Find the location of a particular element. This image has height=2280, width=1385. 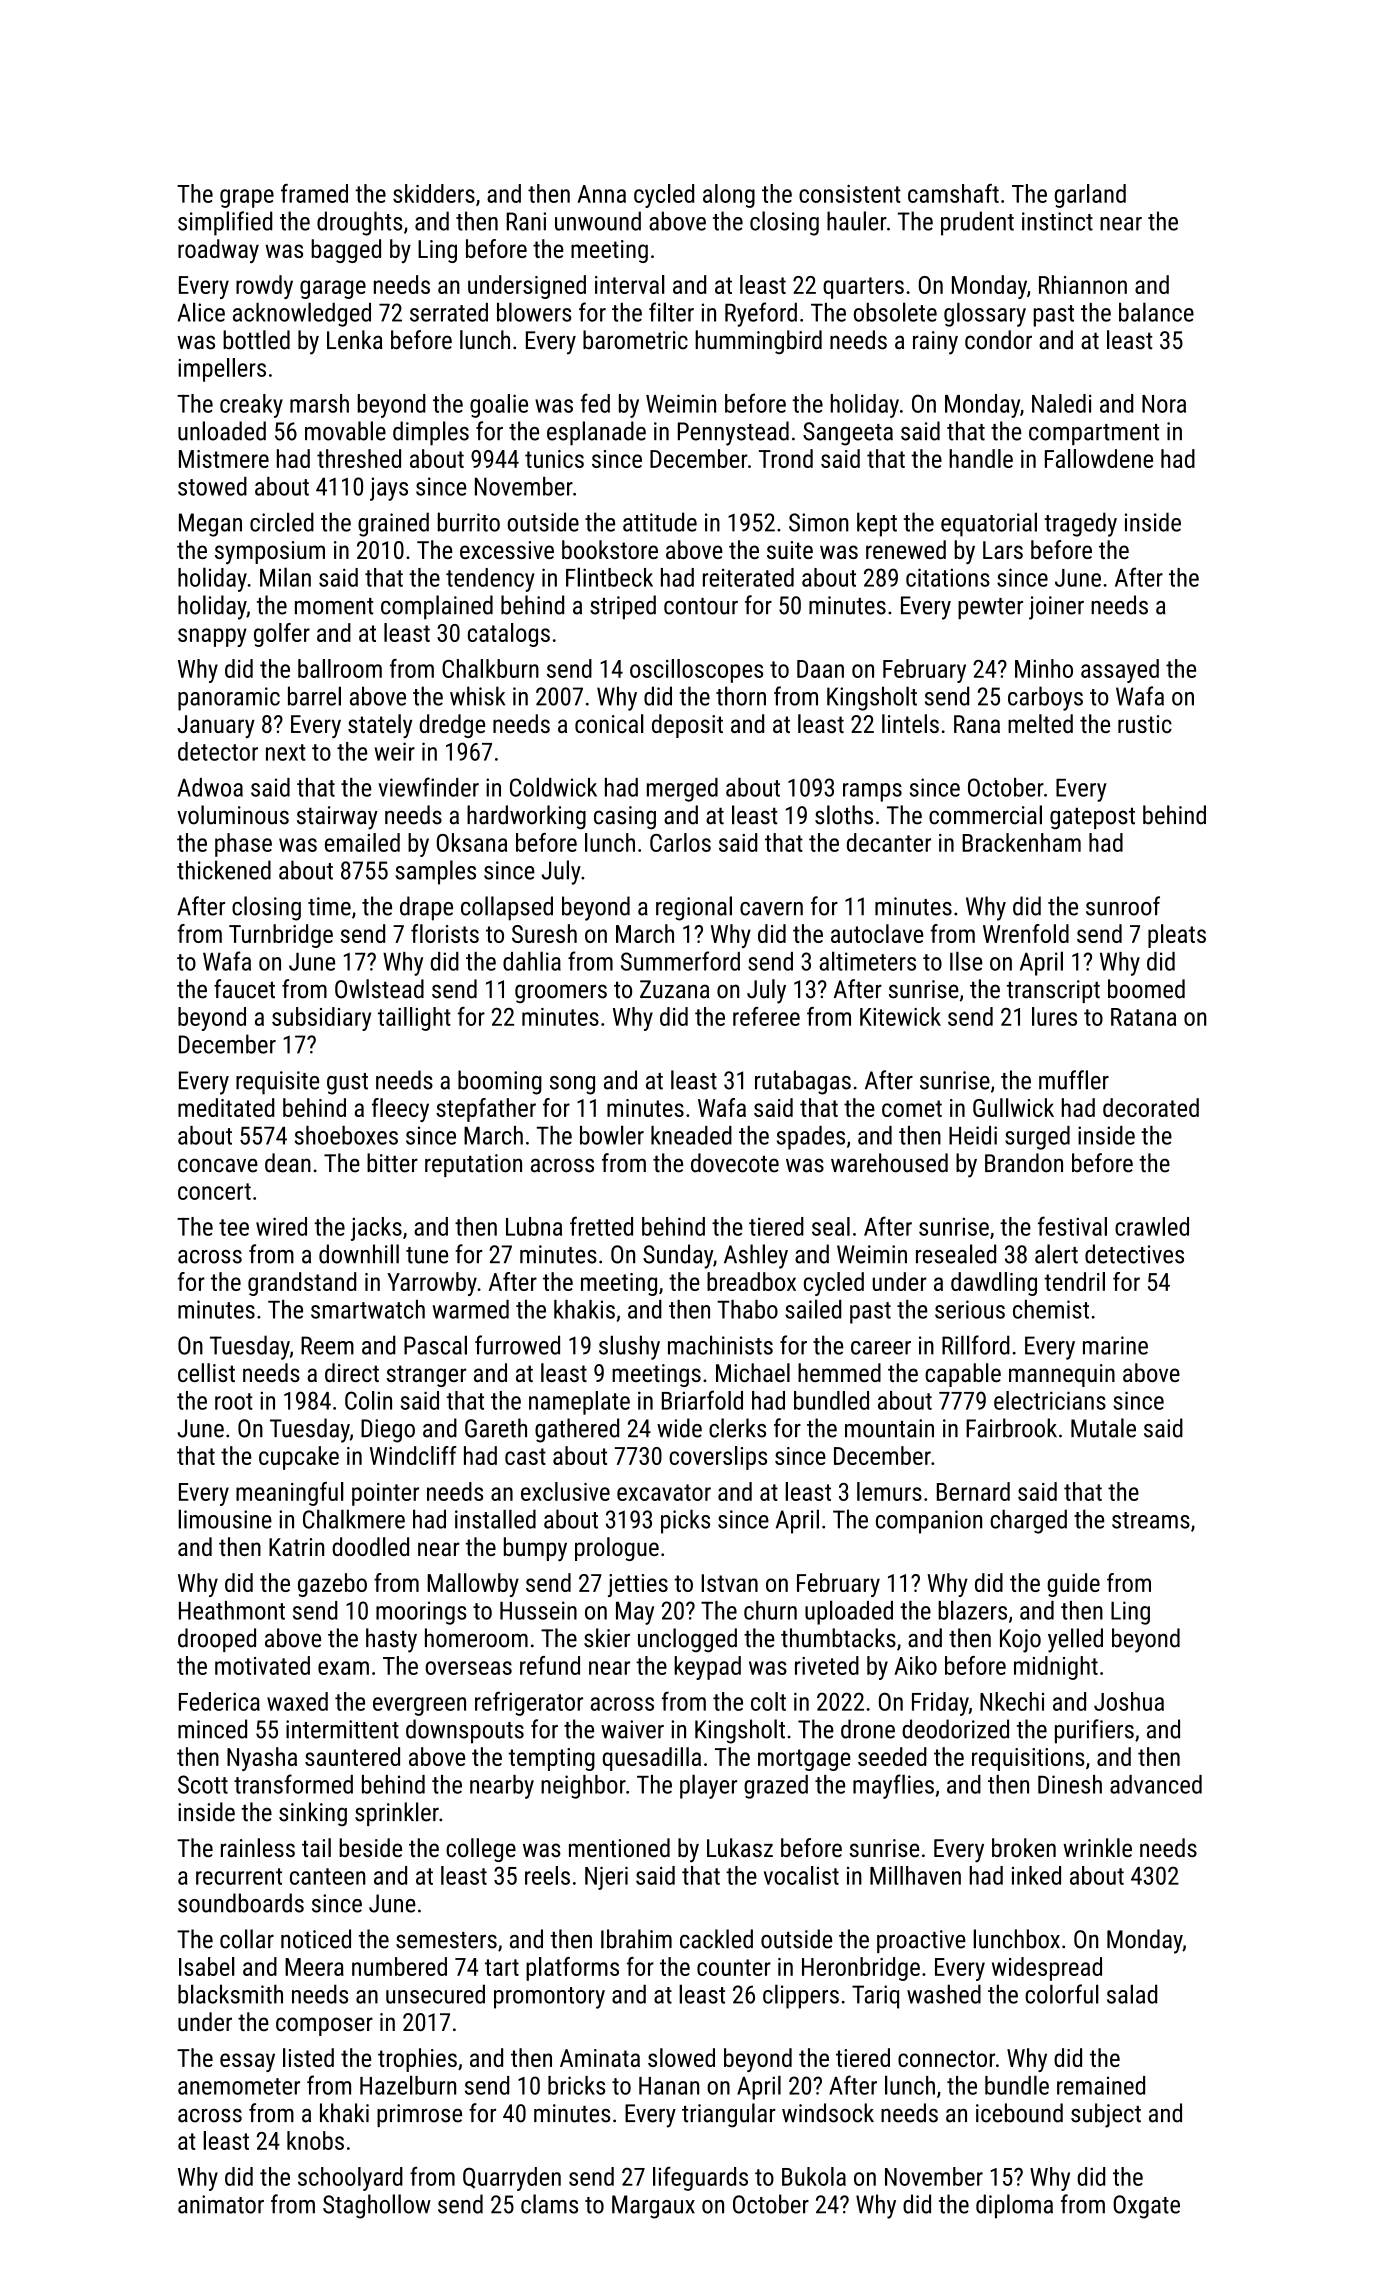

primrose is located at coordinates (419, 2115).
